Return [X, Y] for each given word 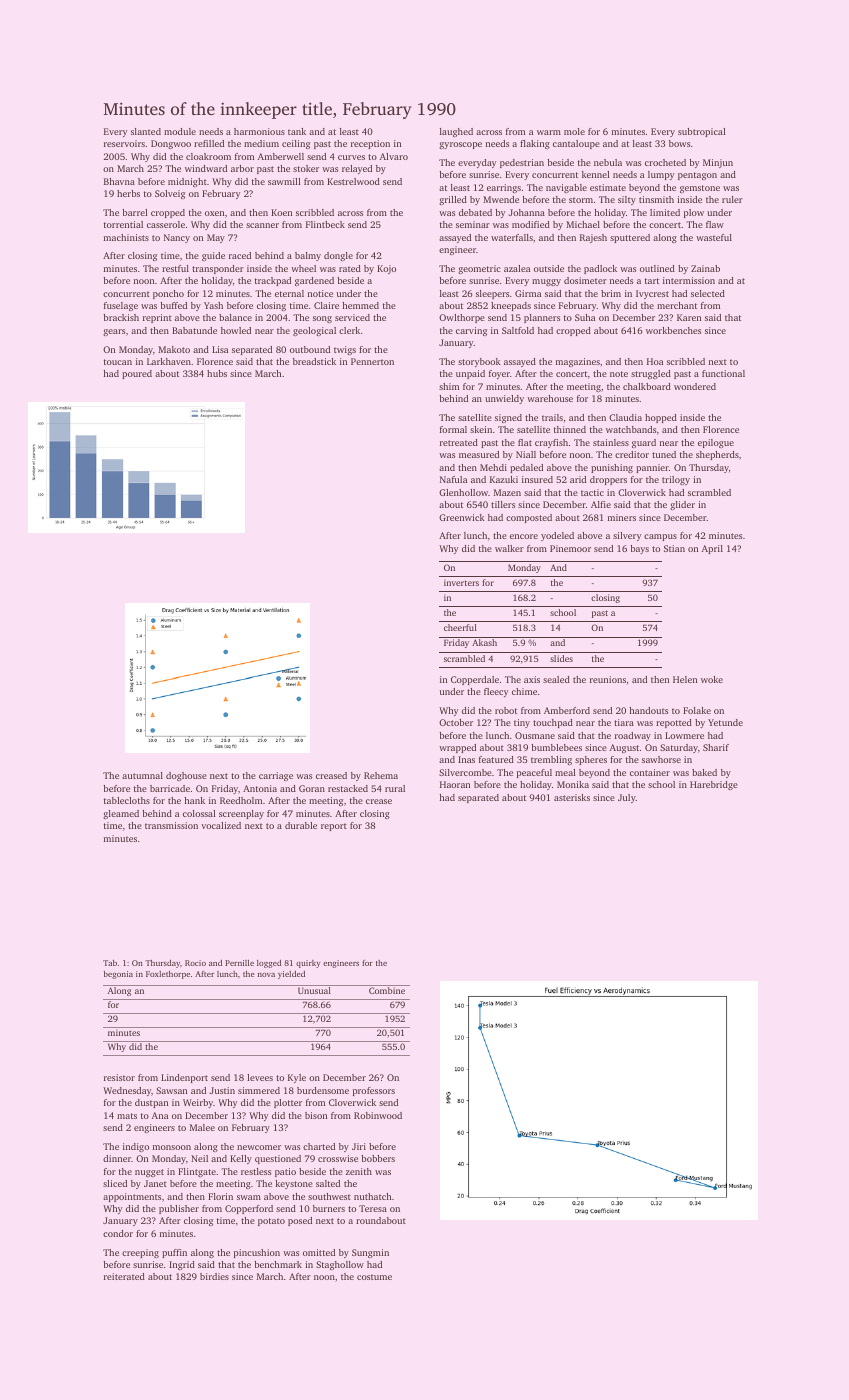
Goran [312, 788]
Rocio [195, 963]
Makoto [174, 349]
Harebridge [714, 785]
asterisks [572, 797]
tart [652, 281]
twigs [345, 350]
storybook [479, 362]
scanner [262, 225]
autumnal [142, 775]
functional [723, 373]
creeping [140, 1253]
